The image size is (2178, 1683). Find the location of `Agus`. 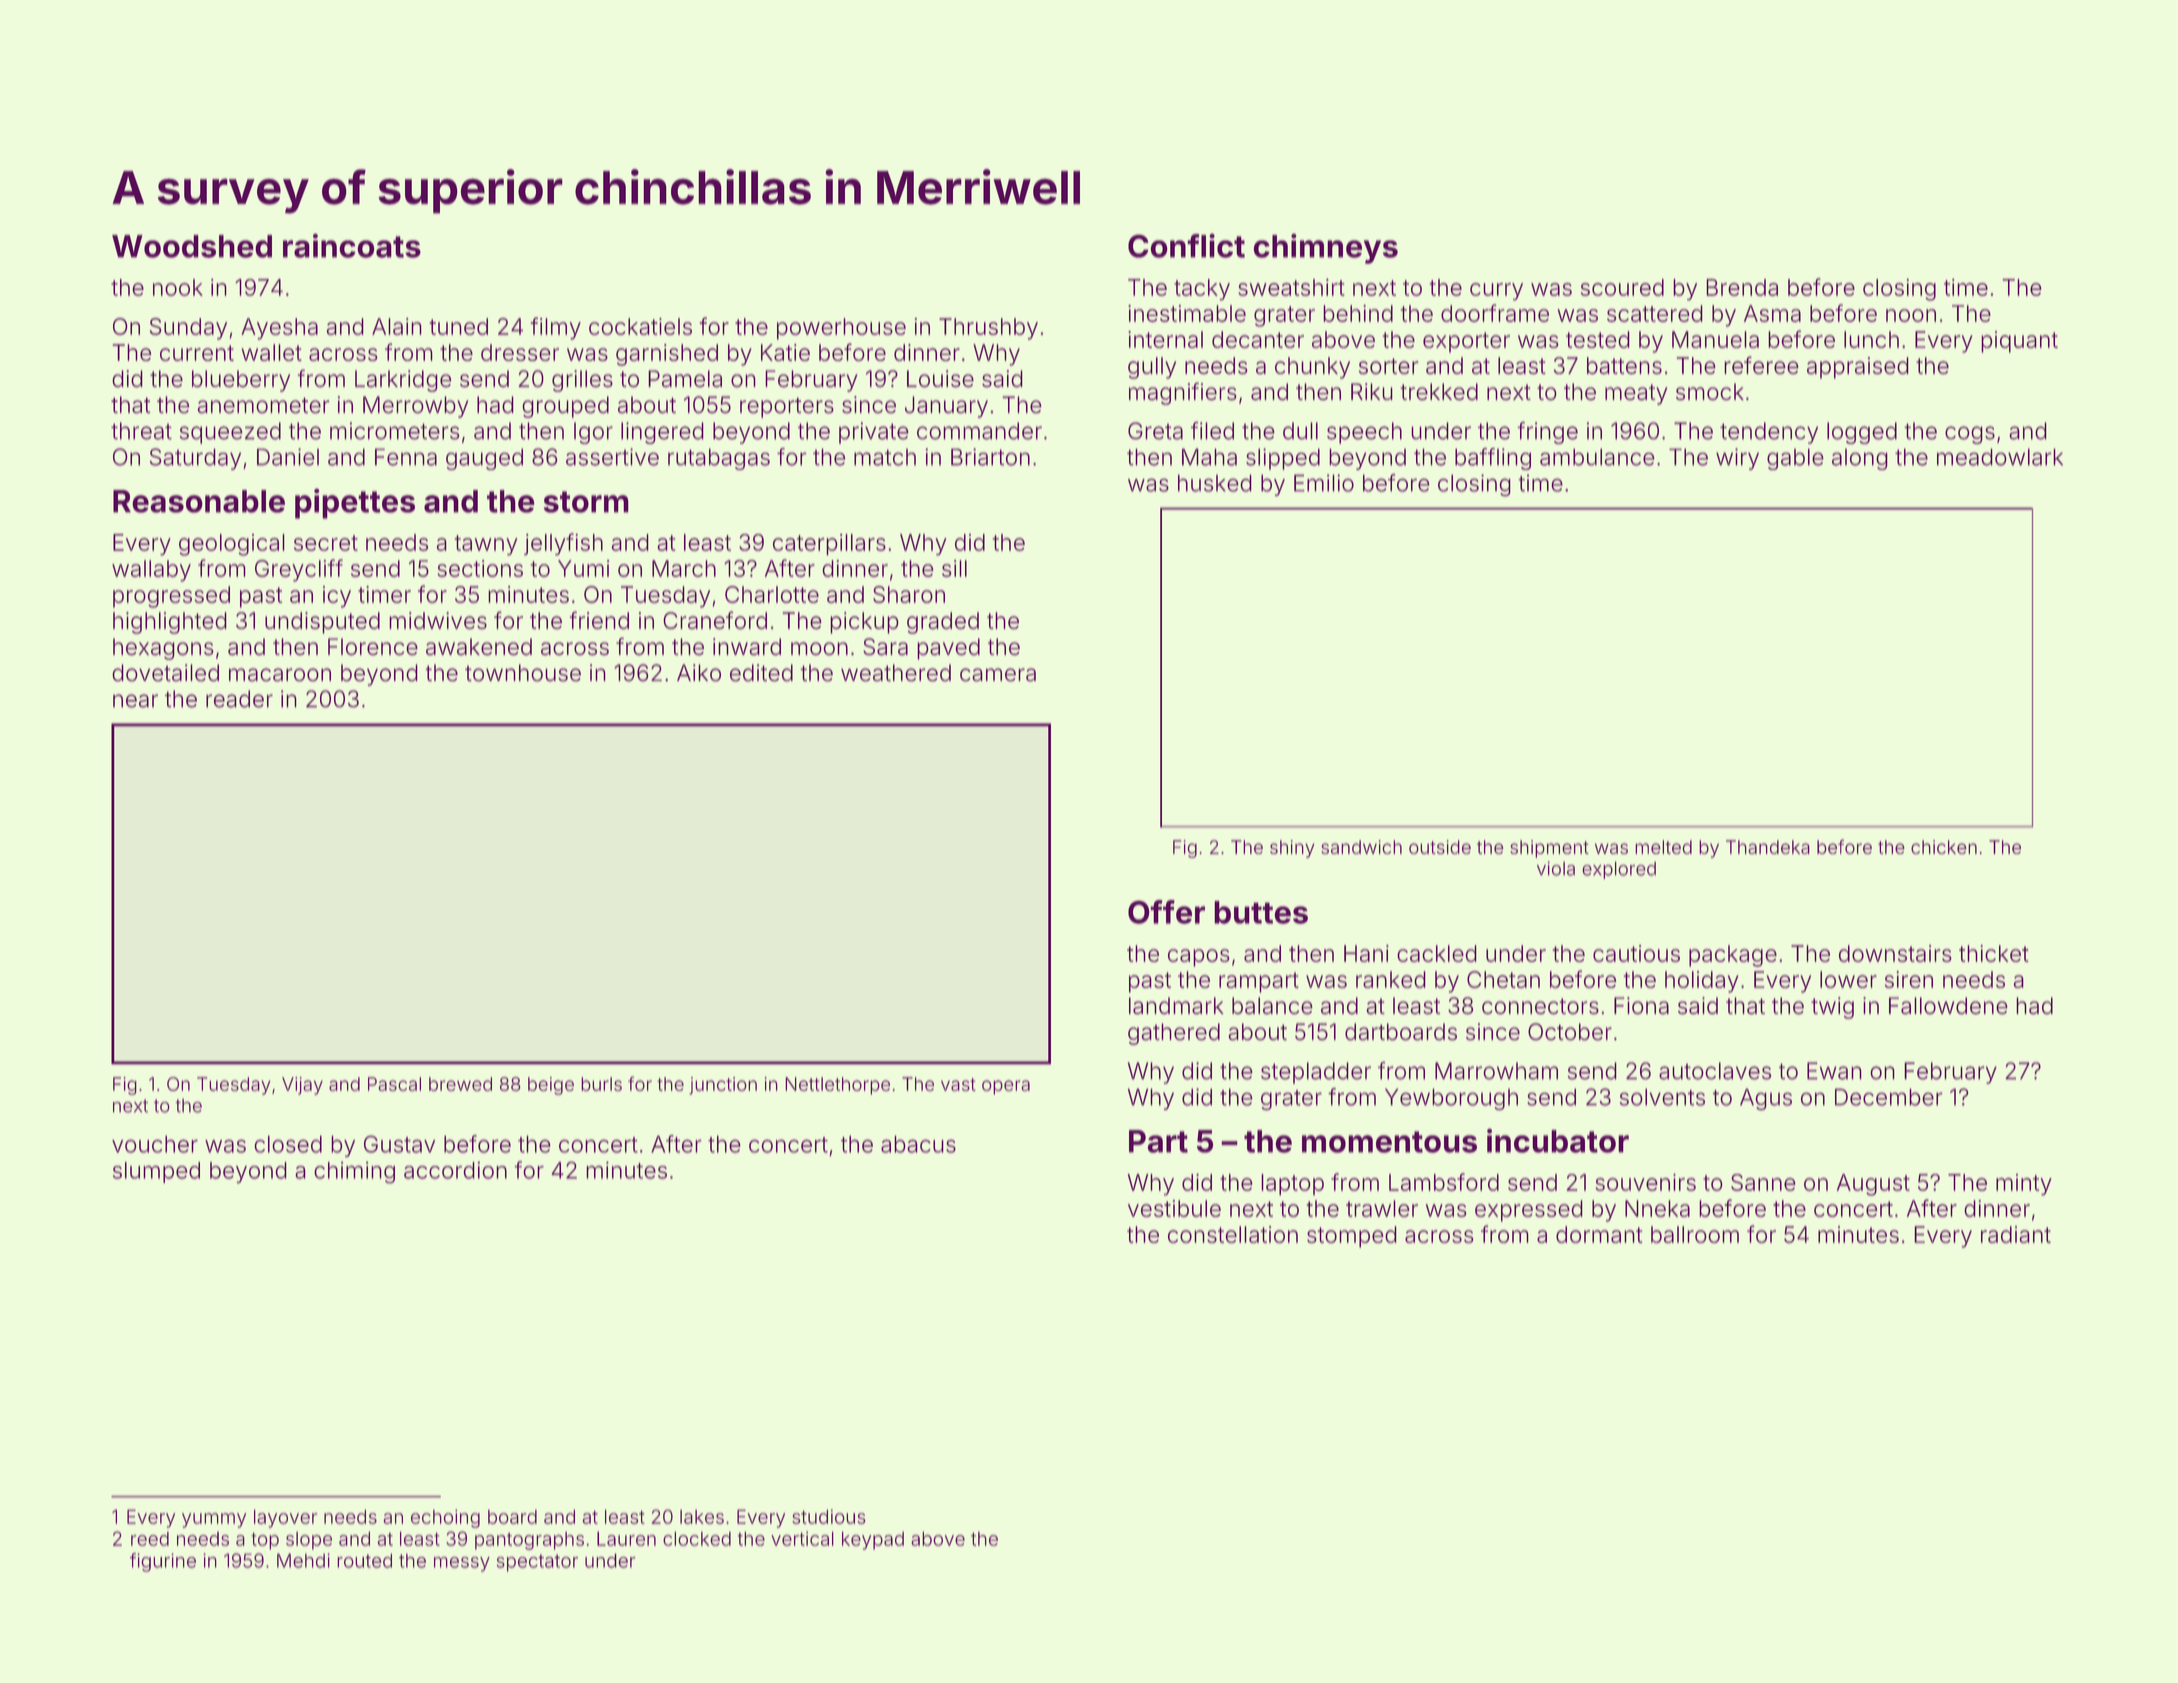

Agus is located at coordinates (1766, 1099).
